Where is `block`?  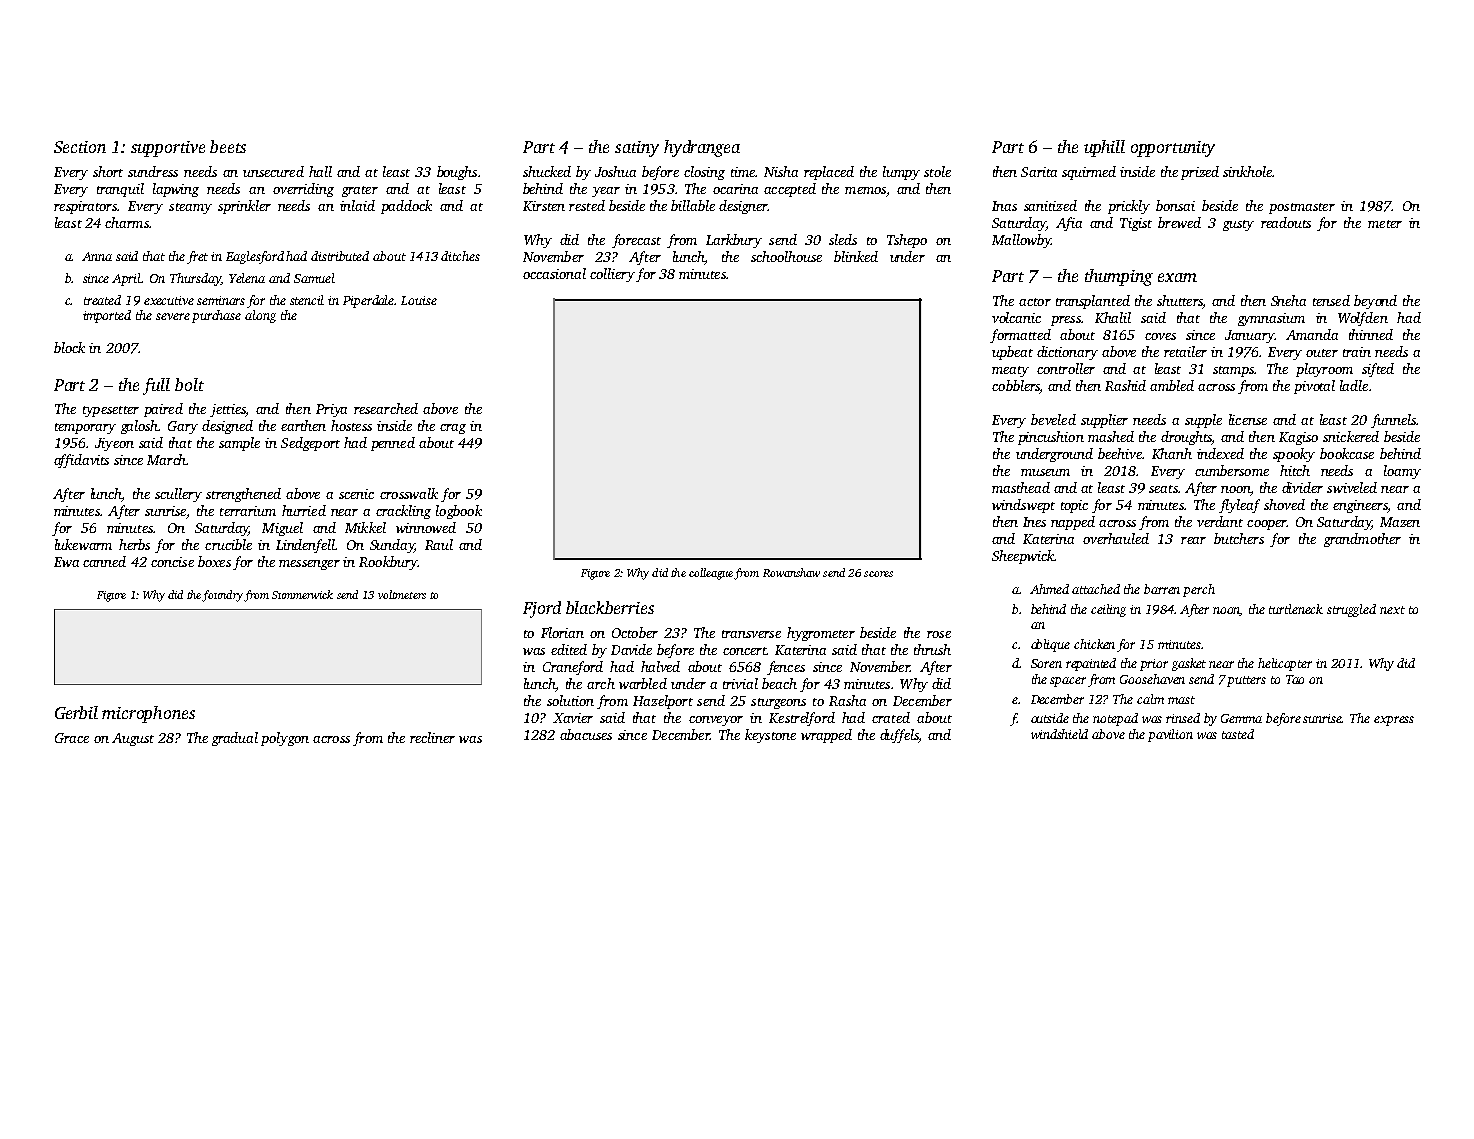
block is located at coordinates (69, 347).
